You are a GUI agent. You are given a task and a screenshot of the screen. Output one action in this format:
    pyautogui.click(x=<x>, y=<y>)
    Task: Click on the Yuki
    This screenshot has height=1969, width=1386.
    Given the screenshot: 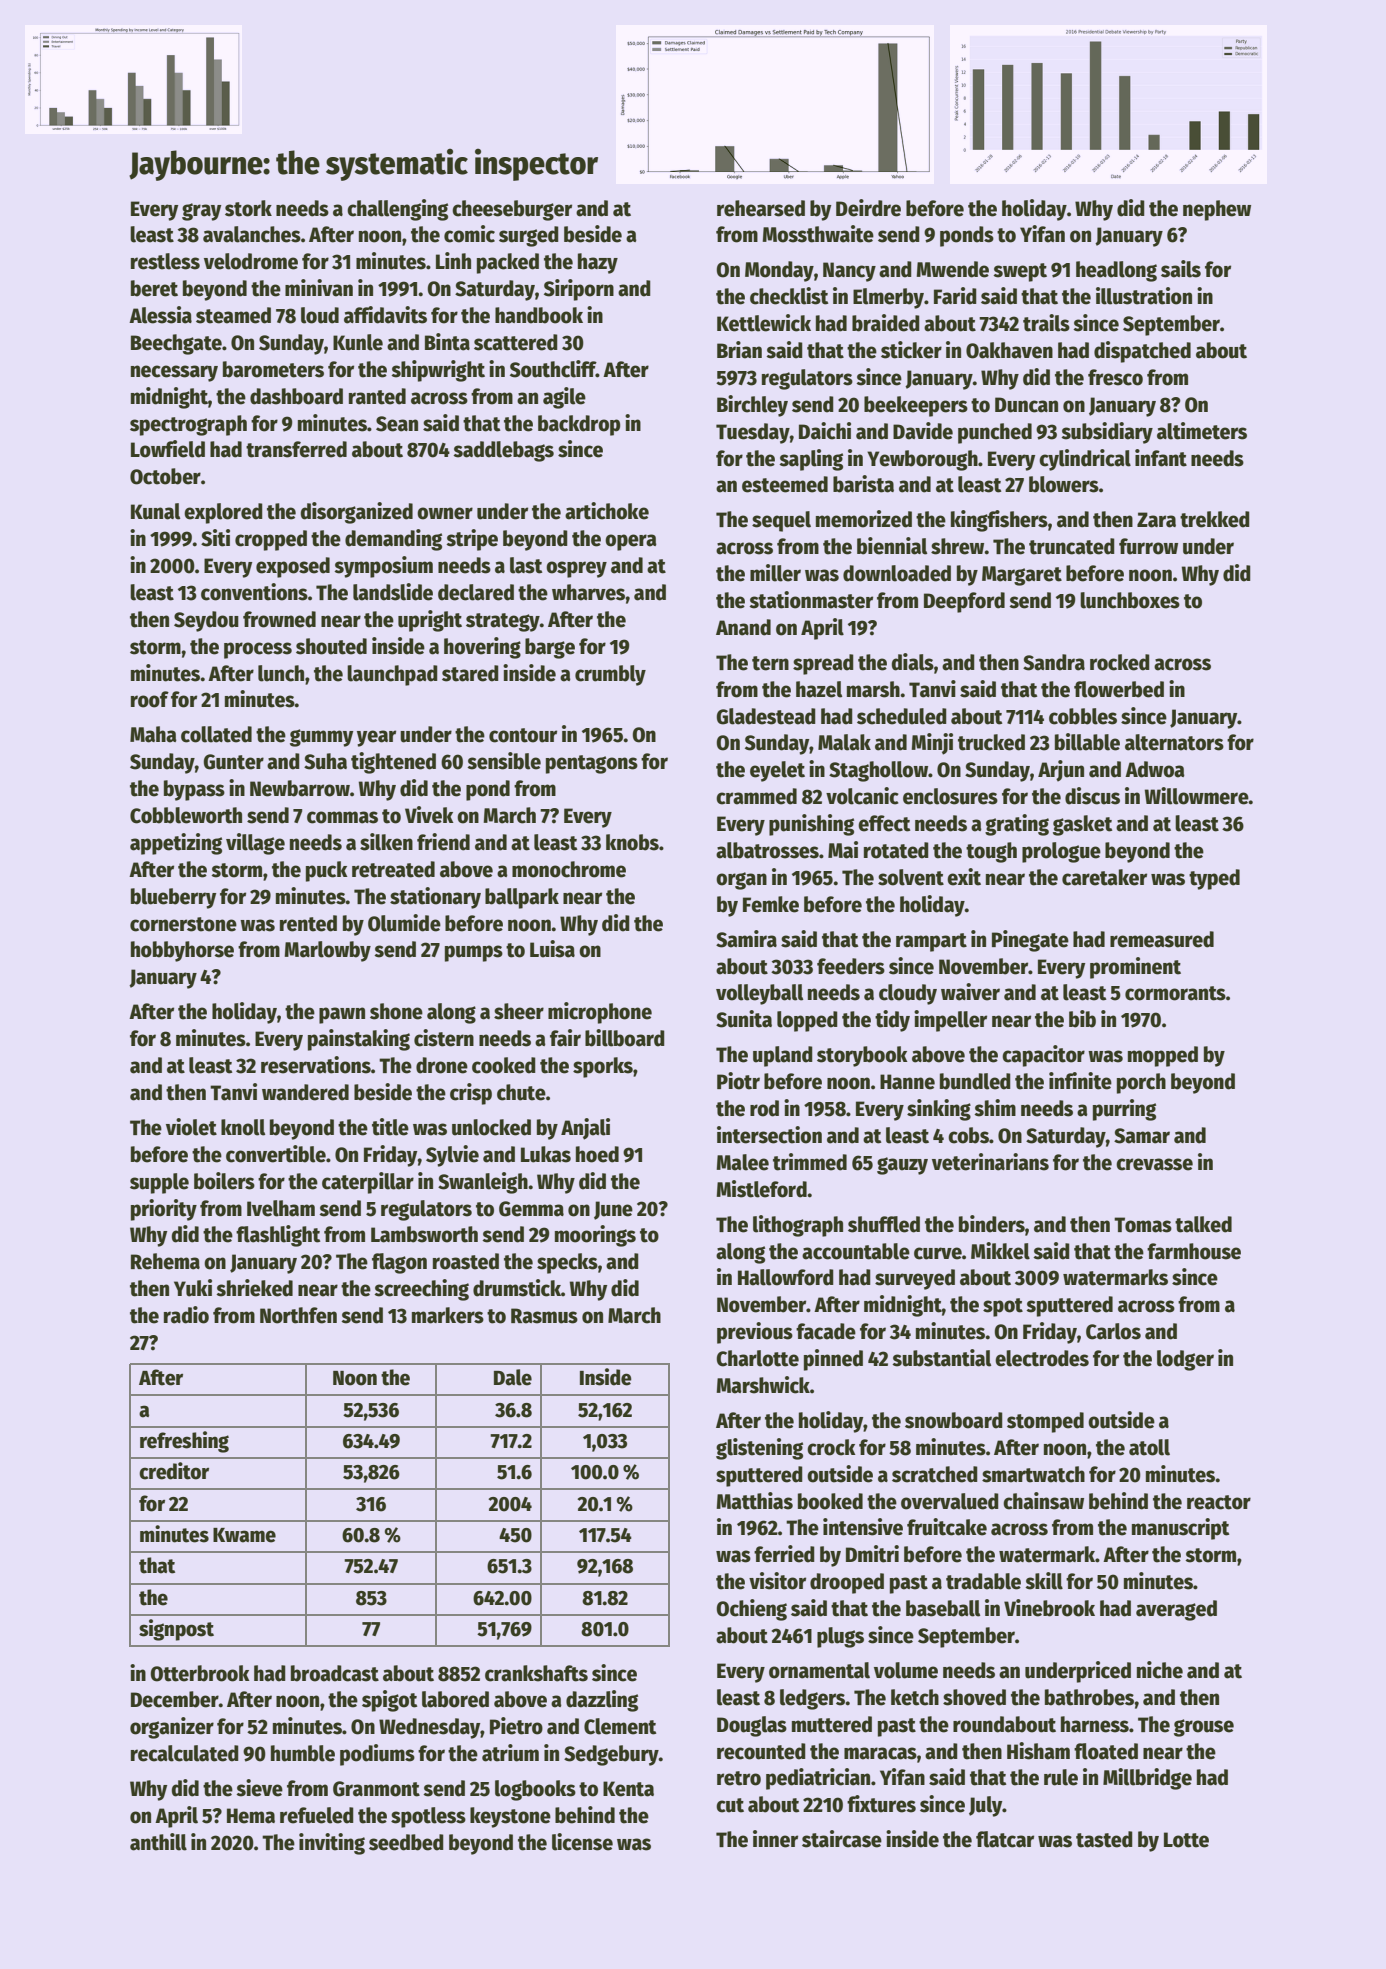 What is the action you would take?
    pyautogui.click(x=193, y=1288)
